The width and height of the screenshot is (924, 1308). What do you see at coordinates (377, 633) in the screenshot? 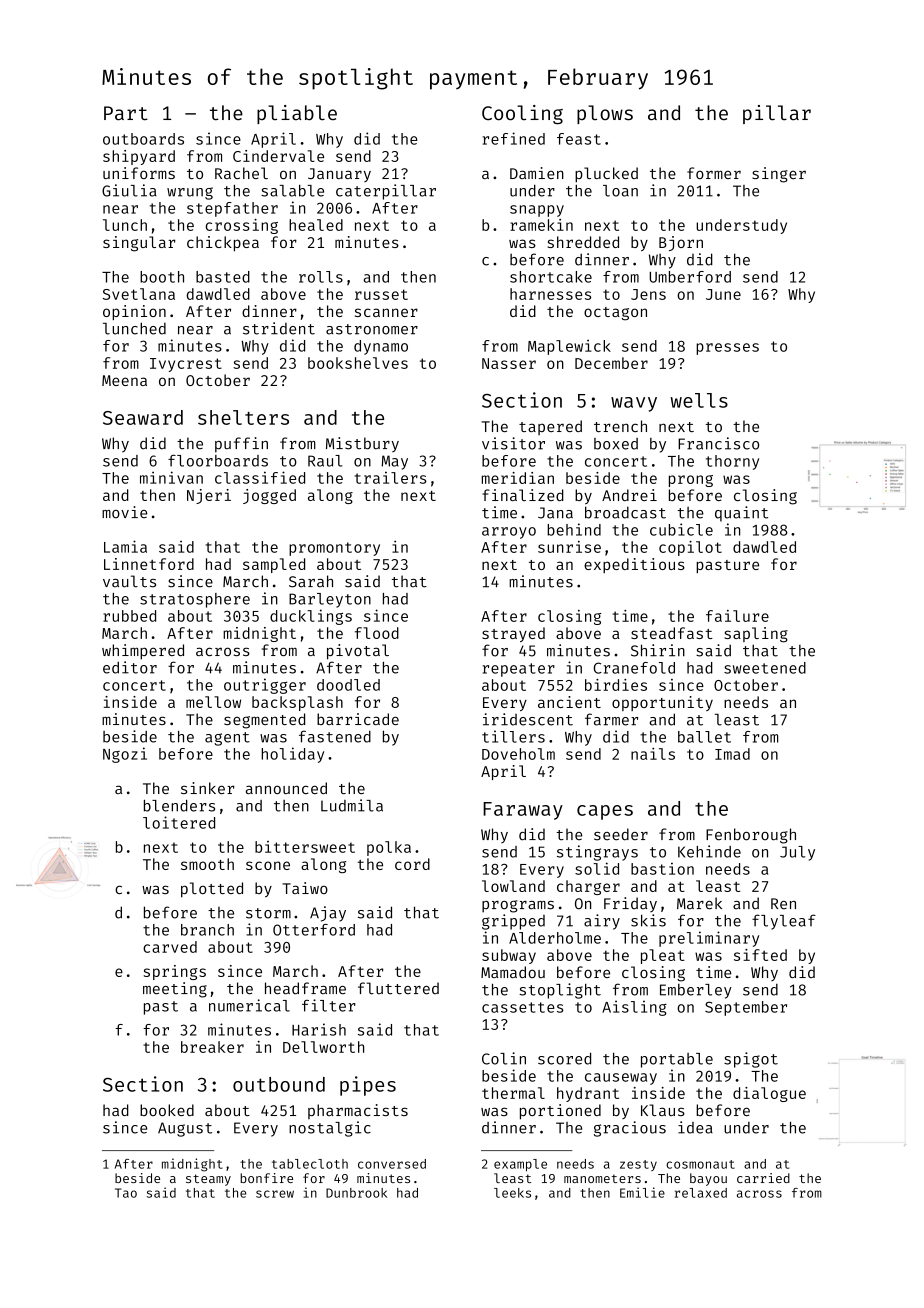
I see `flood` at bounding box center [377, 633].
